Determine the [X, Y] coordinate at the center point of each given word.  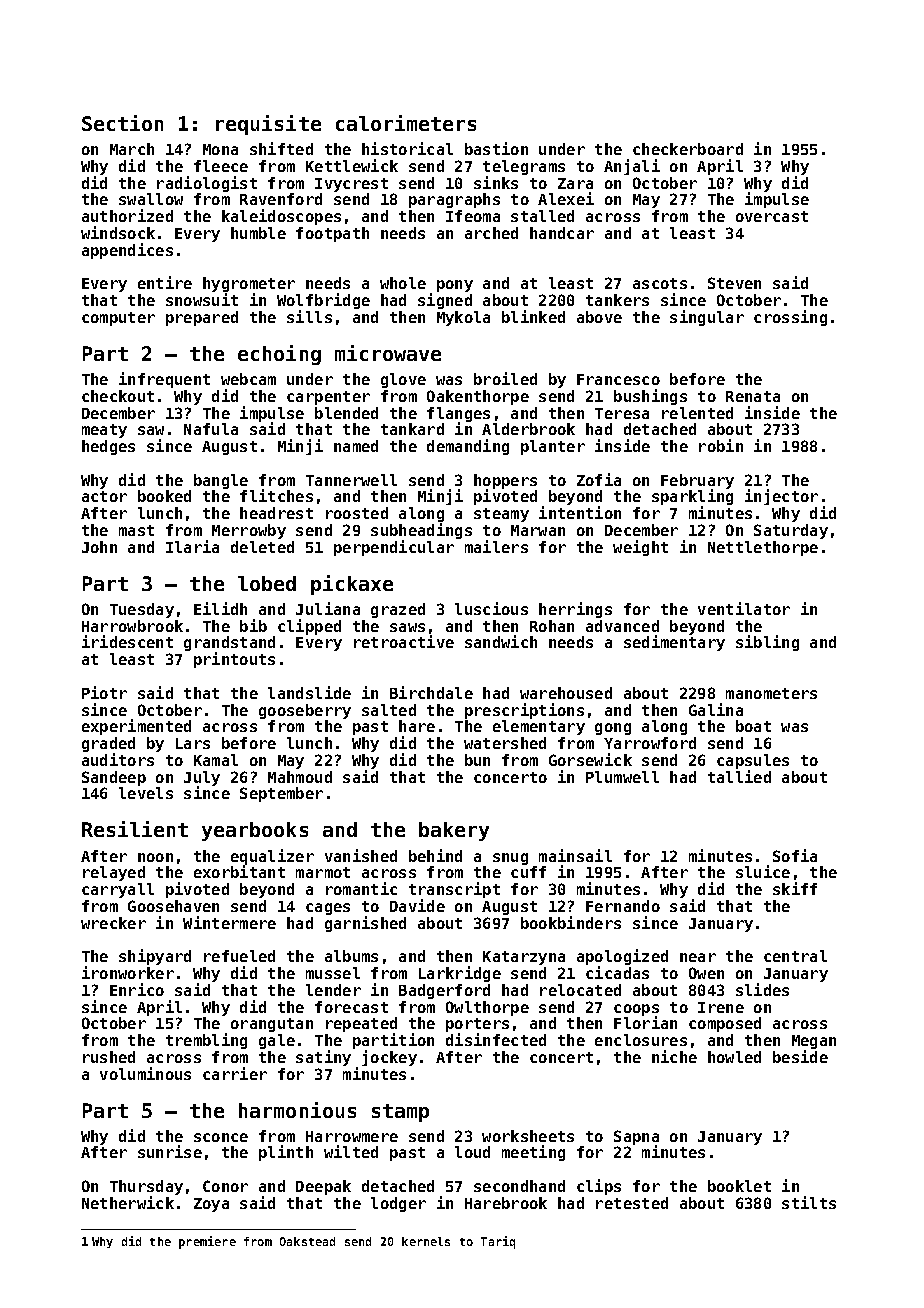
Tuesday [142, 610]
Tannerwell [351, 480]
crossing [790, 318]
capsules [753, 761]
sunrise [170, 1151]
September [281, 794]
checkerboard [688, 149]
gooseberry [305, 711]
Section [122, 123]
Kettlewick [352, 165]
